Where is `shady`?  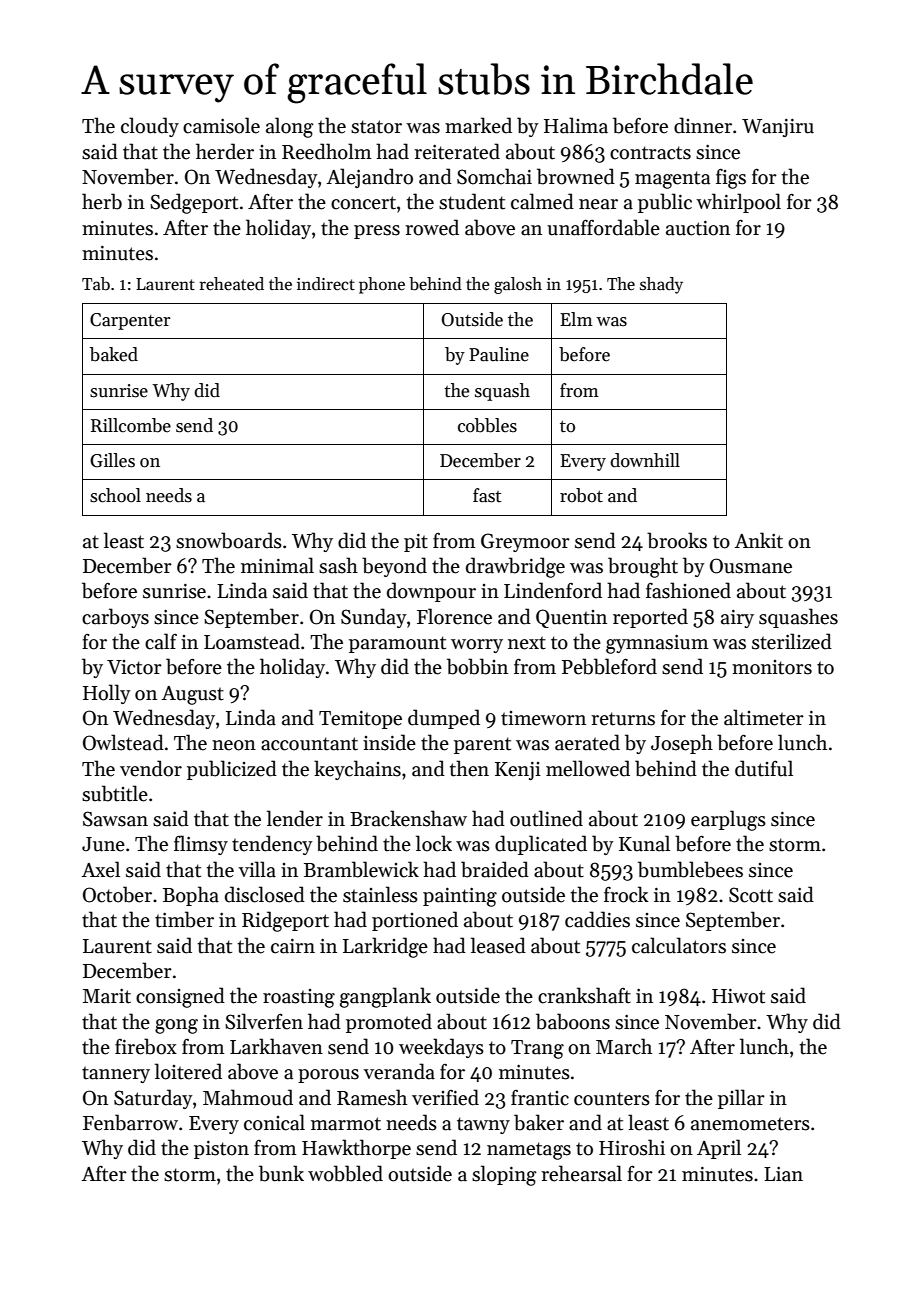 shady is located at coordinates (661, 285).
